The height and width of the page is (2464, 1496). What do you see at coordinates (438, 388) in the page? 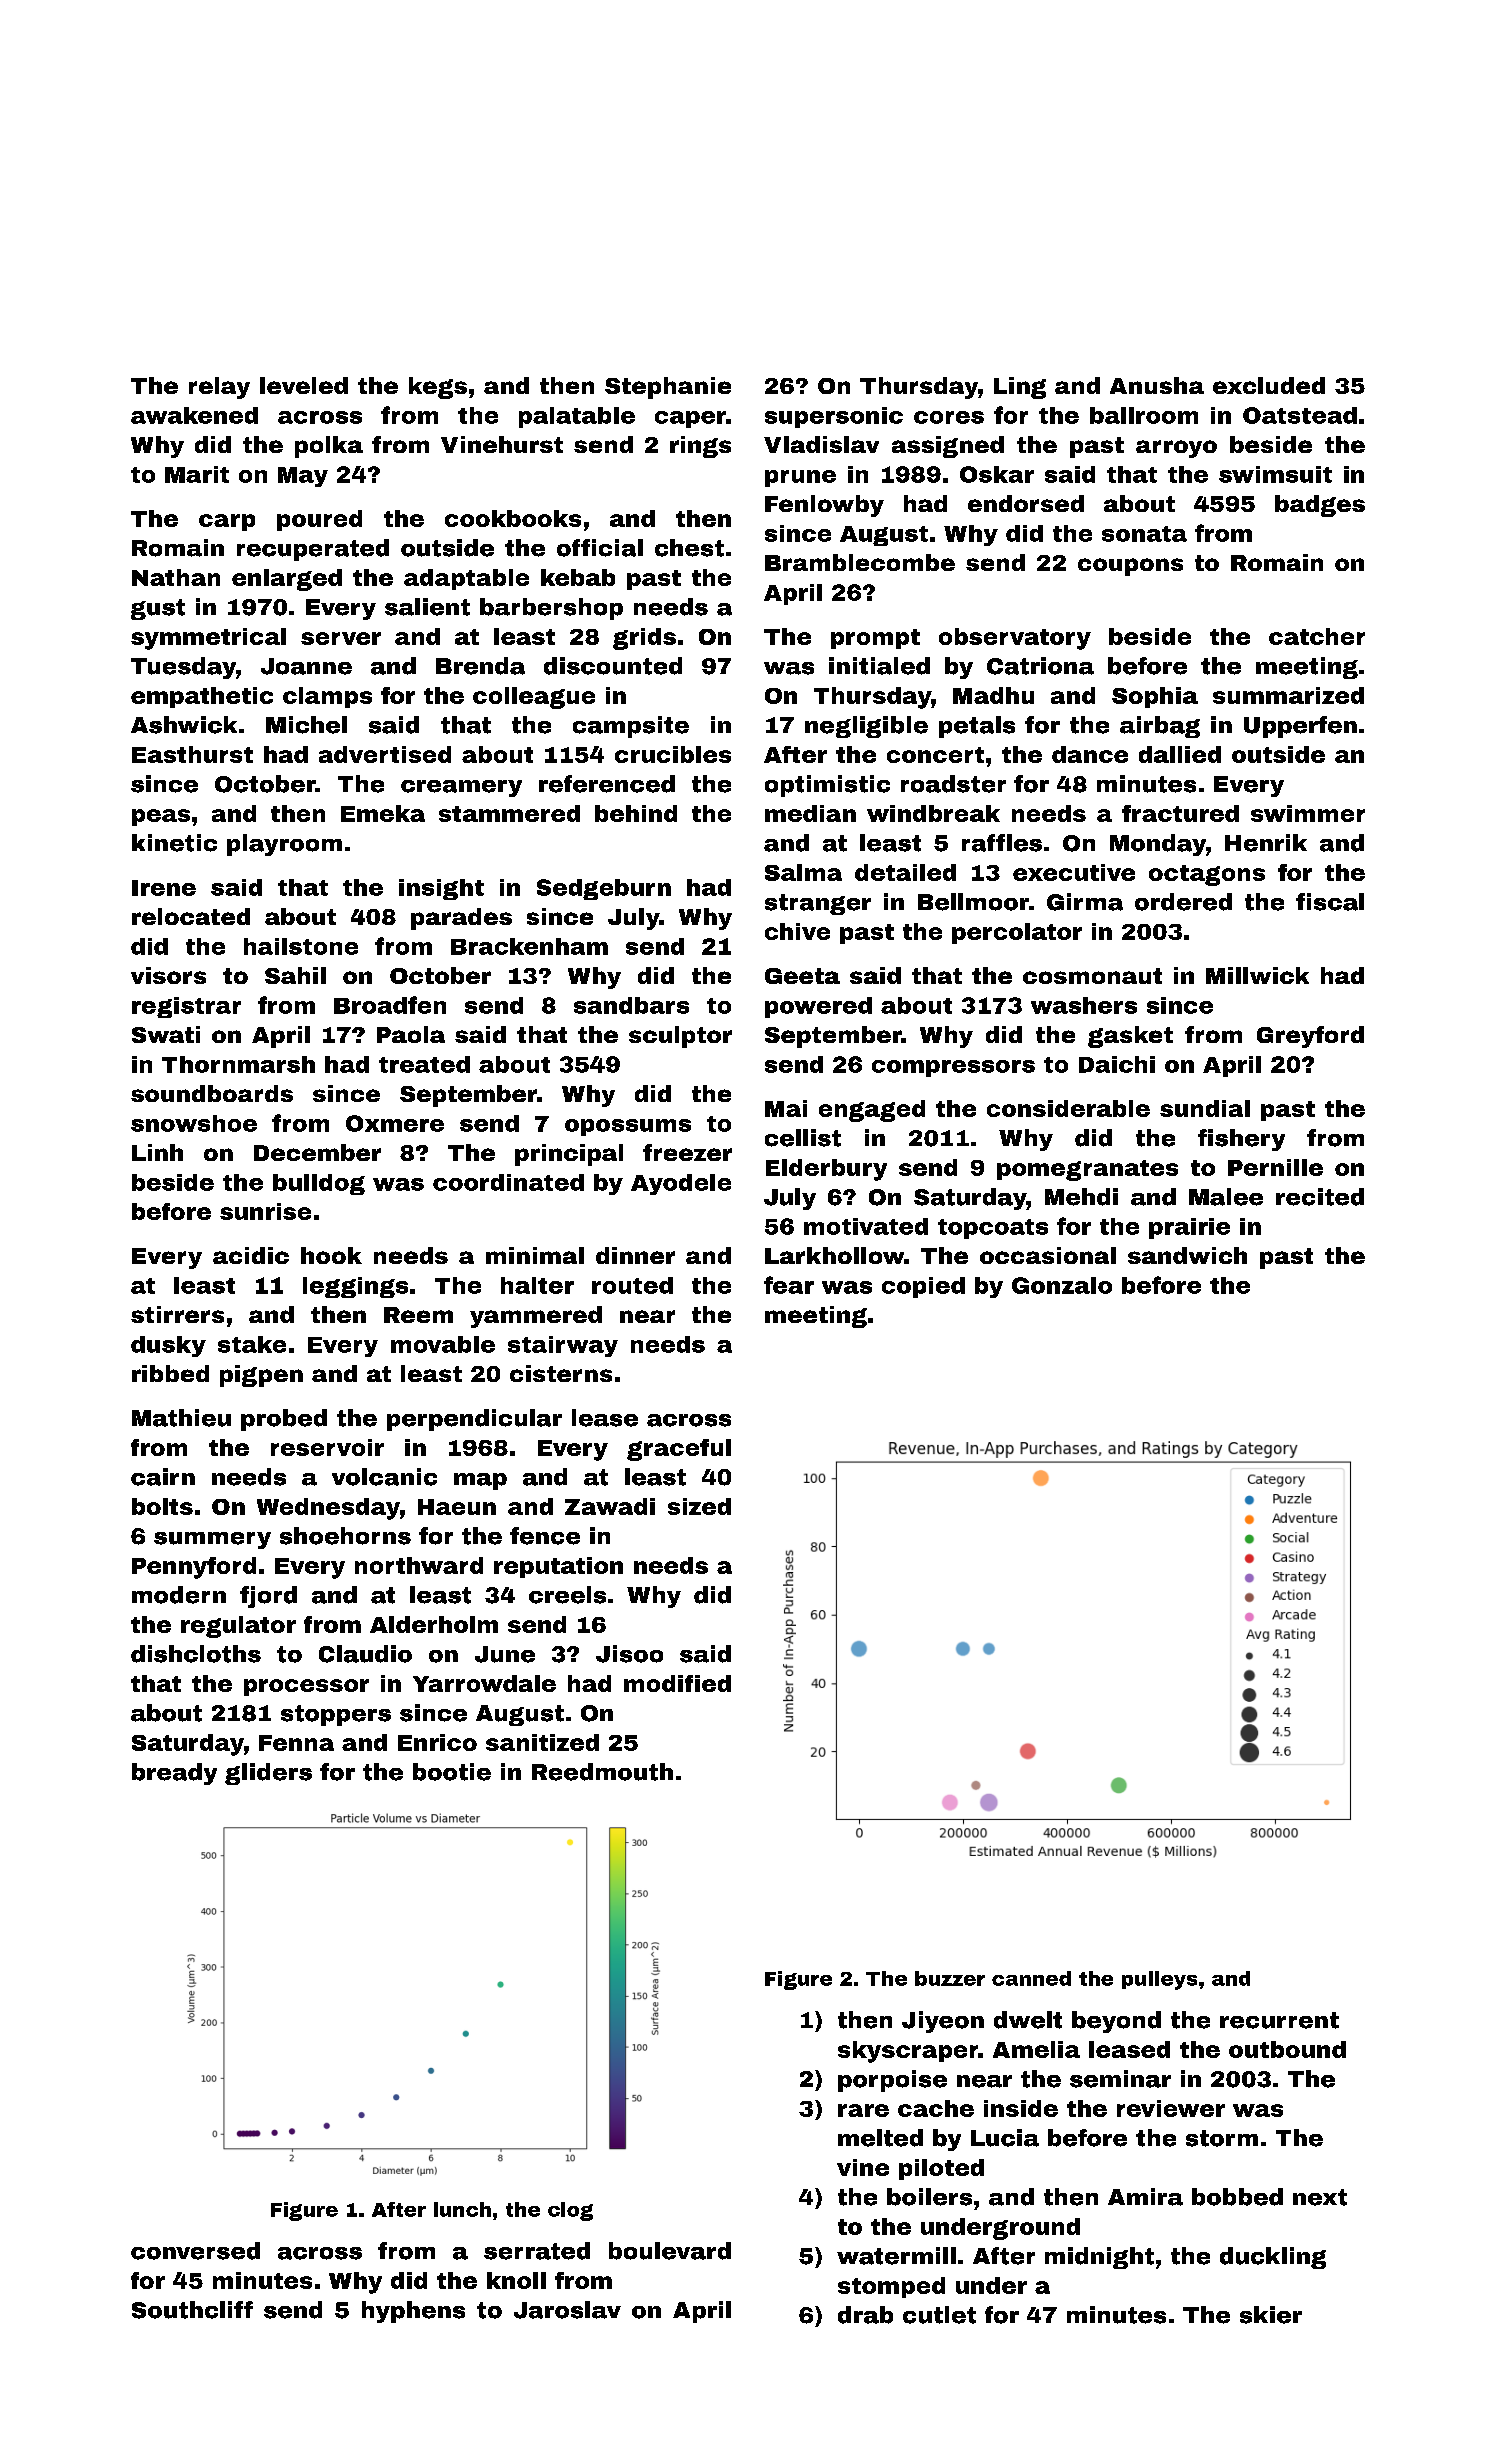
I see `kegs` at bounding box center [438, 388].
